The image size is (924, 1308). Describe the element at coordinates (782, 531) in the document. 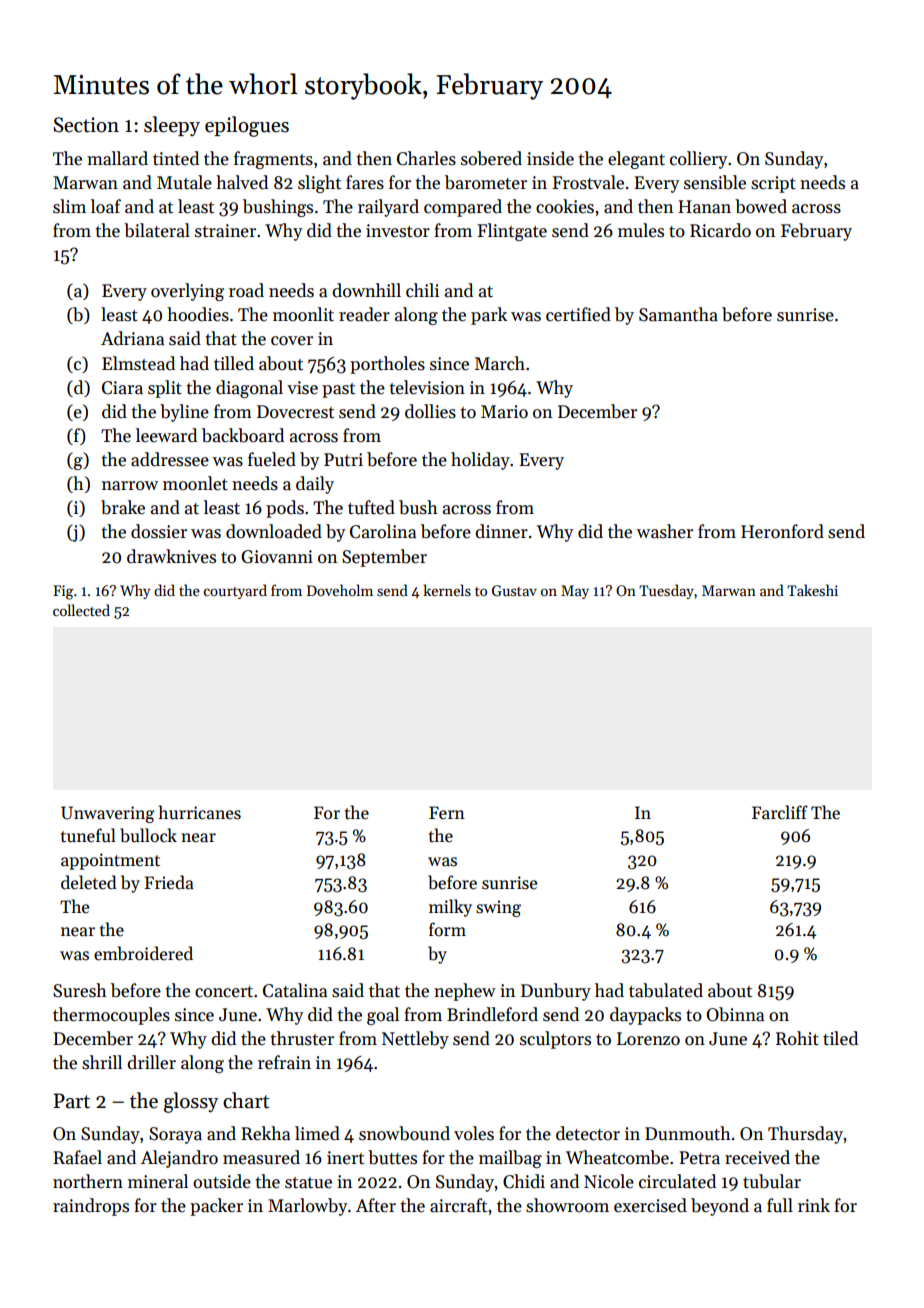

I see `Heronford` at that location.
